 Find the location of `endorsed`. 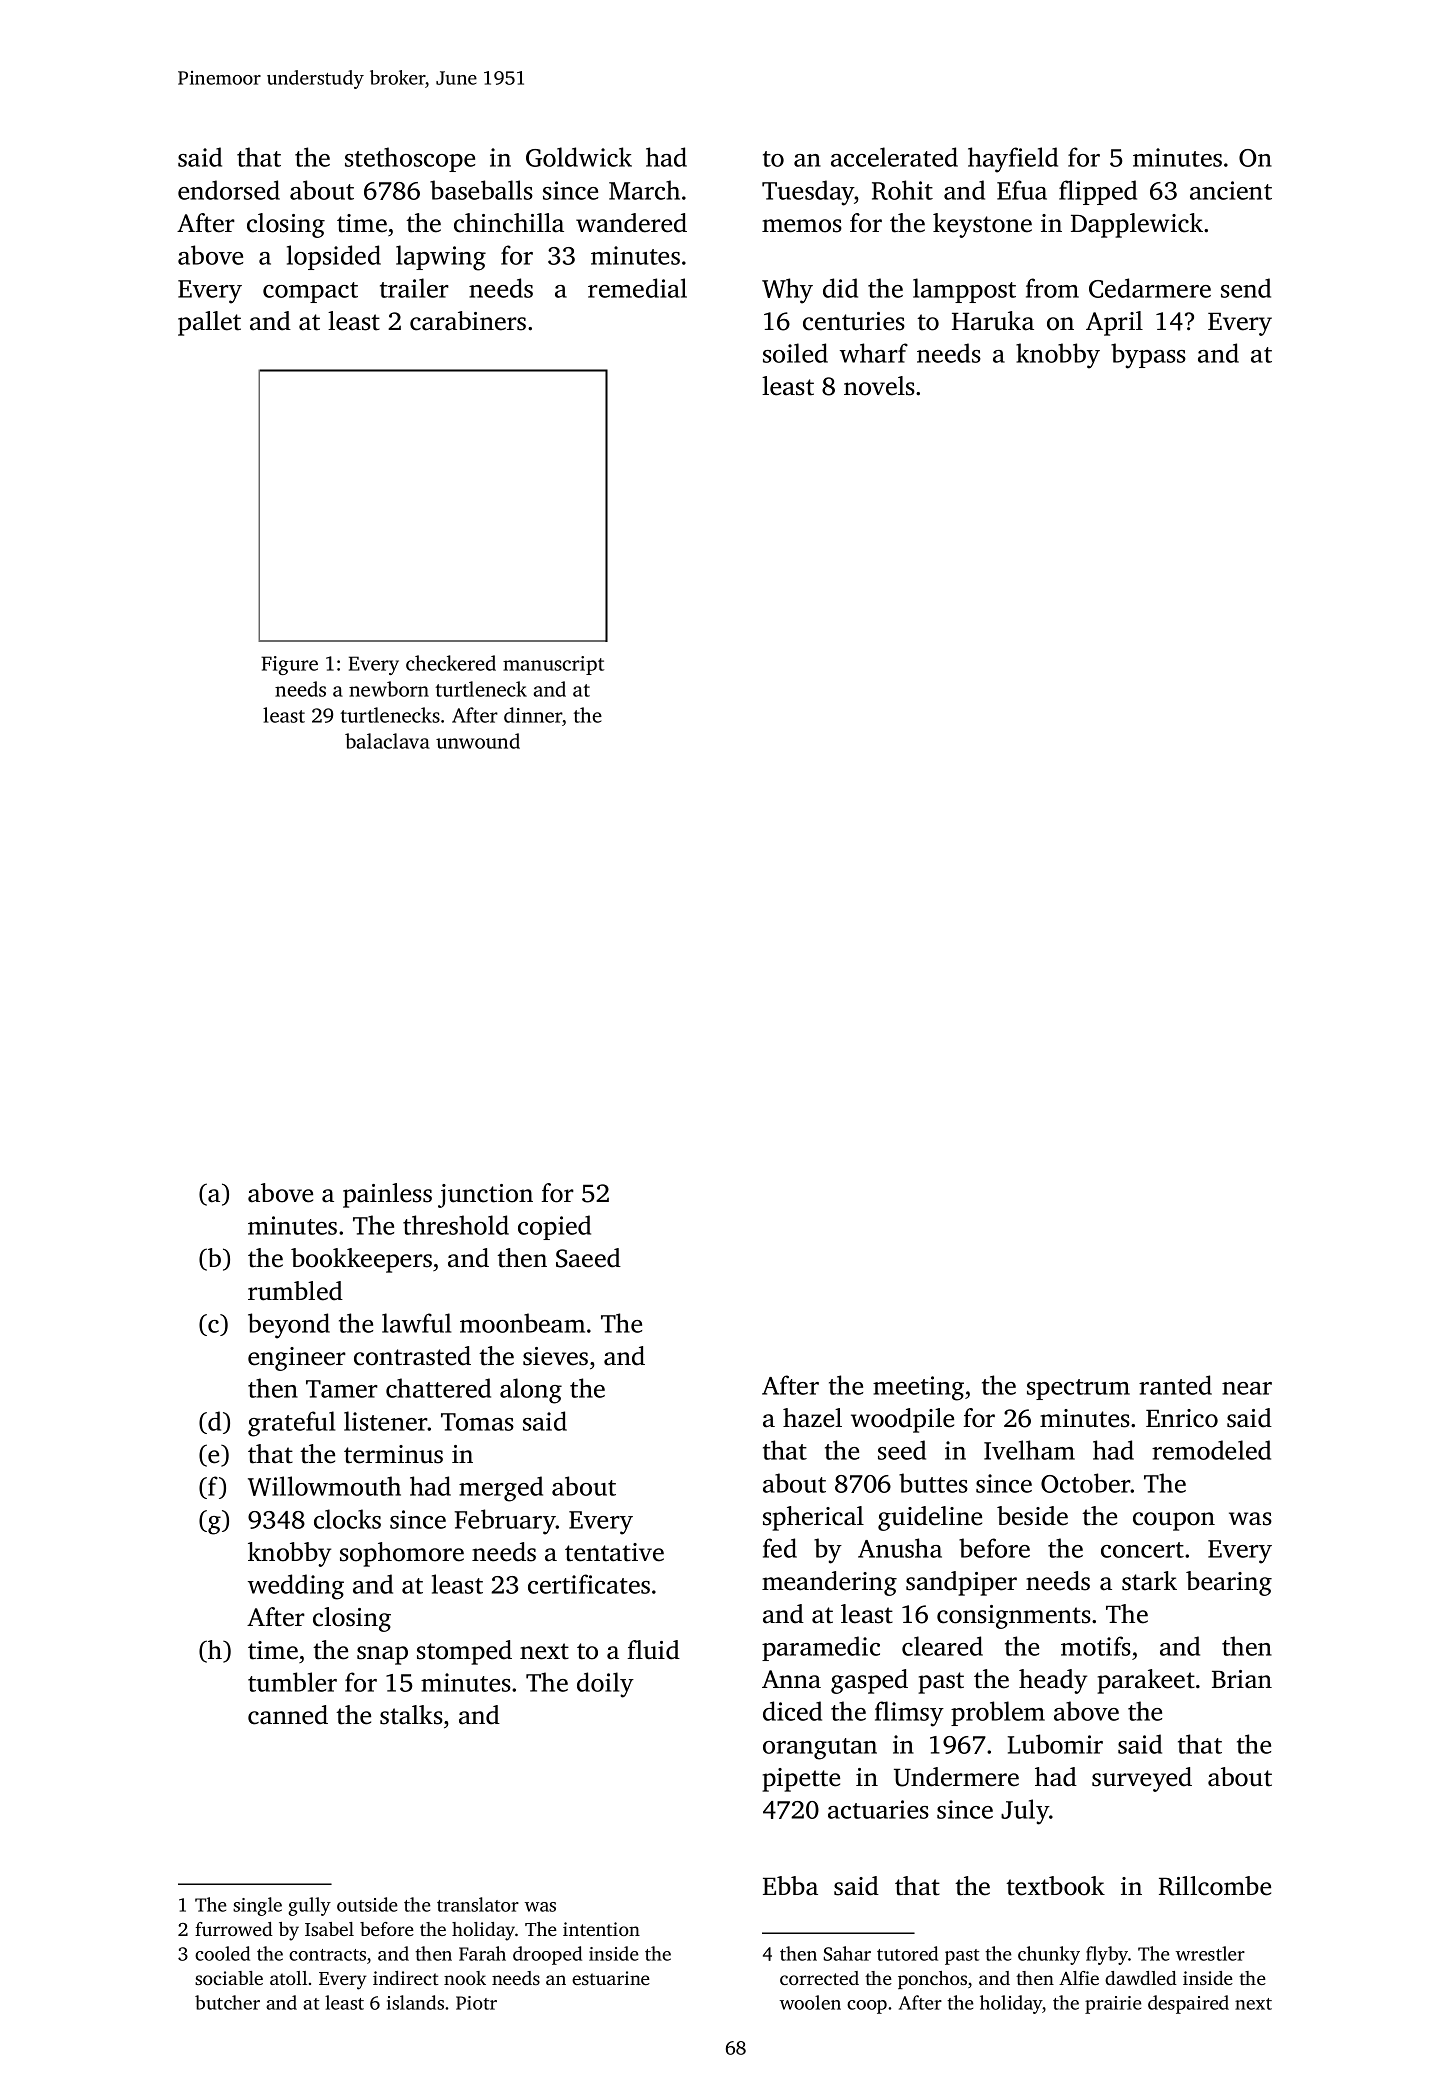

endorsed is located at coordinates (229, 190).
